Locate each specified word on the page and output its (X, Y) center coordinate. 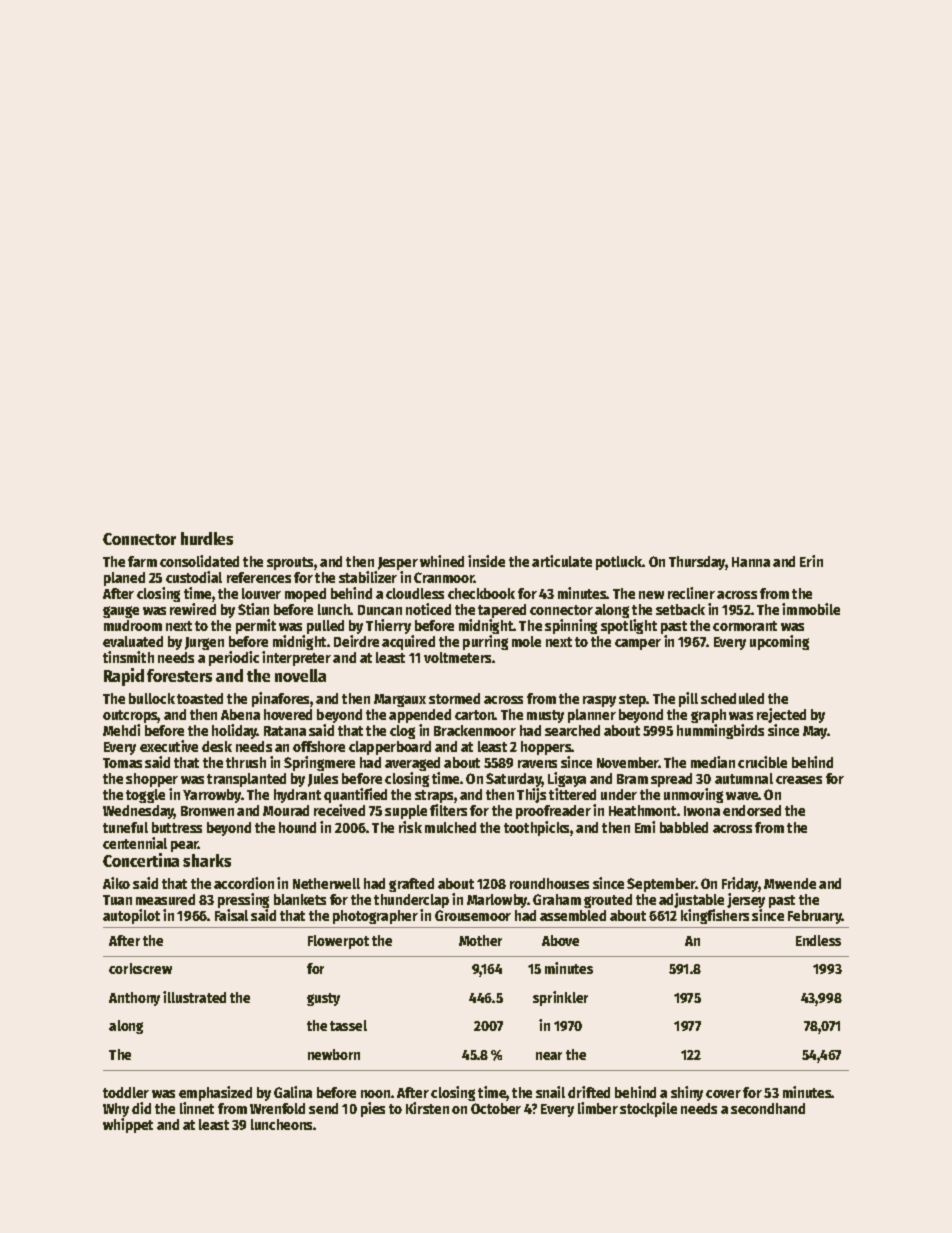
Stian (253, 609)
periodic (234, 658)
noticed (428, 609)
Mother (480, 940)
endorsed (752, 810)
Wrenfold (277, 1108)
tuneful (125, 827)
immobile (811, 609)
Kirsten (427, 1108)
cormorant (745, 626)
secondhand (768, 1108)
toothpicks (537, 828)
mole (526, 641)
